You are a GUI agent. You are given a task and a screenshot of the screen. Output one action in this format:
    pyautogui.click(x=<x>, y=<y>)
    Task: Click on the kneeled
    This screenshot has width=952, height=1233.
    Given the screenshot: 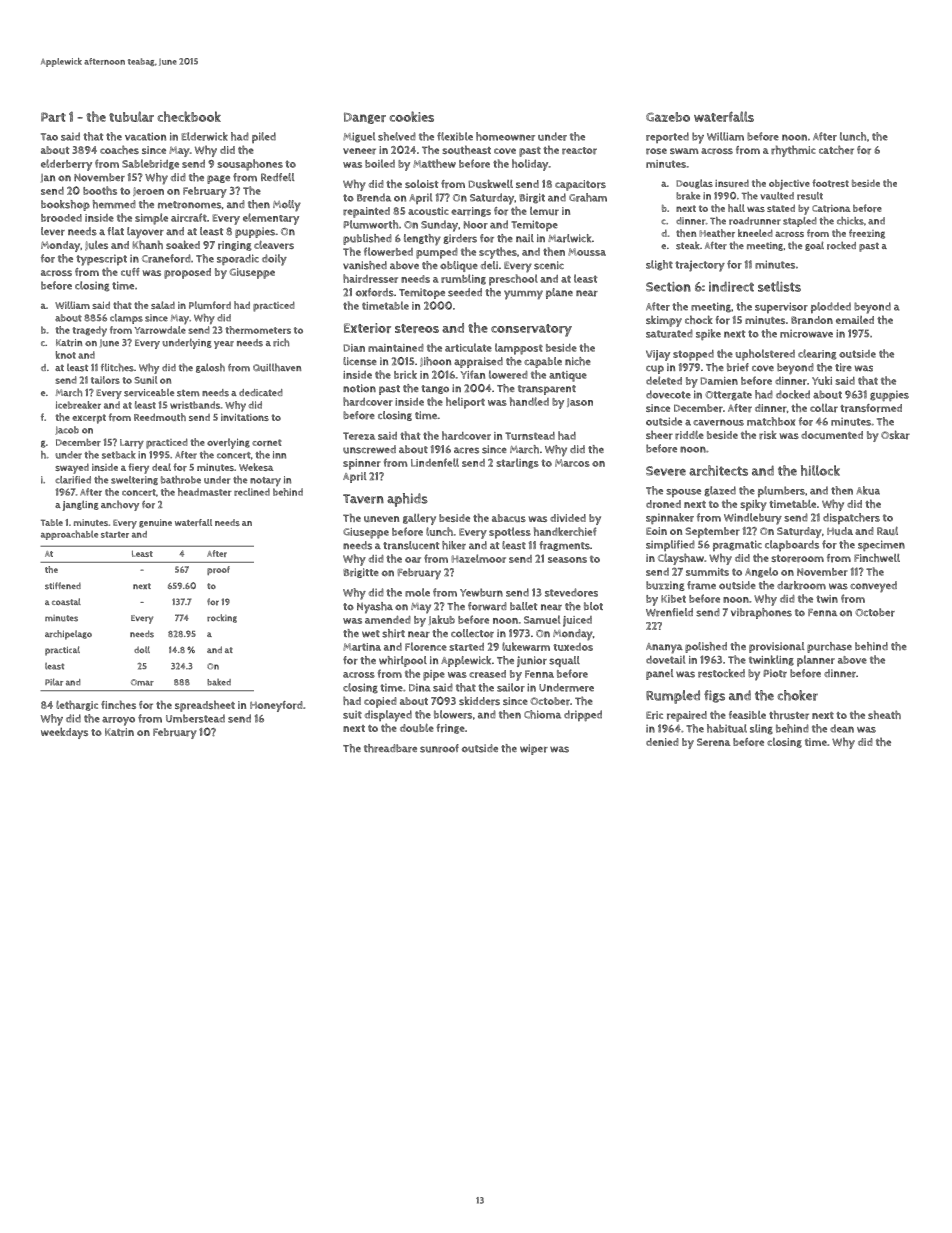 What is the action you would take?
    pyautogui.click(x=755, y=233)
